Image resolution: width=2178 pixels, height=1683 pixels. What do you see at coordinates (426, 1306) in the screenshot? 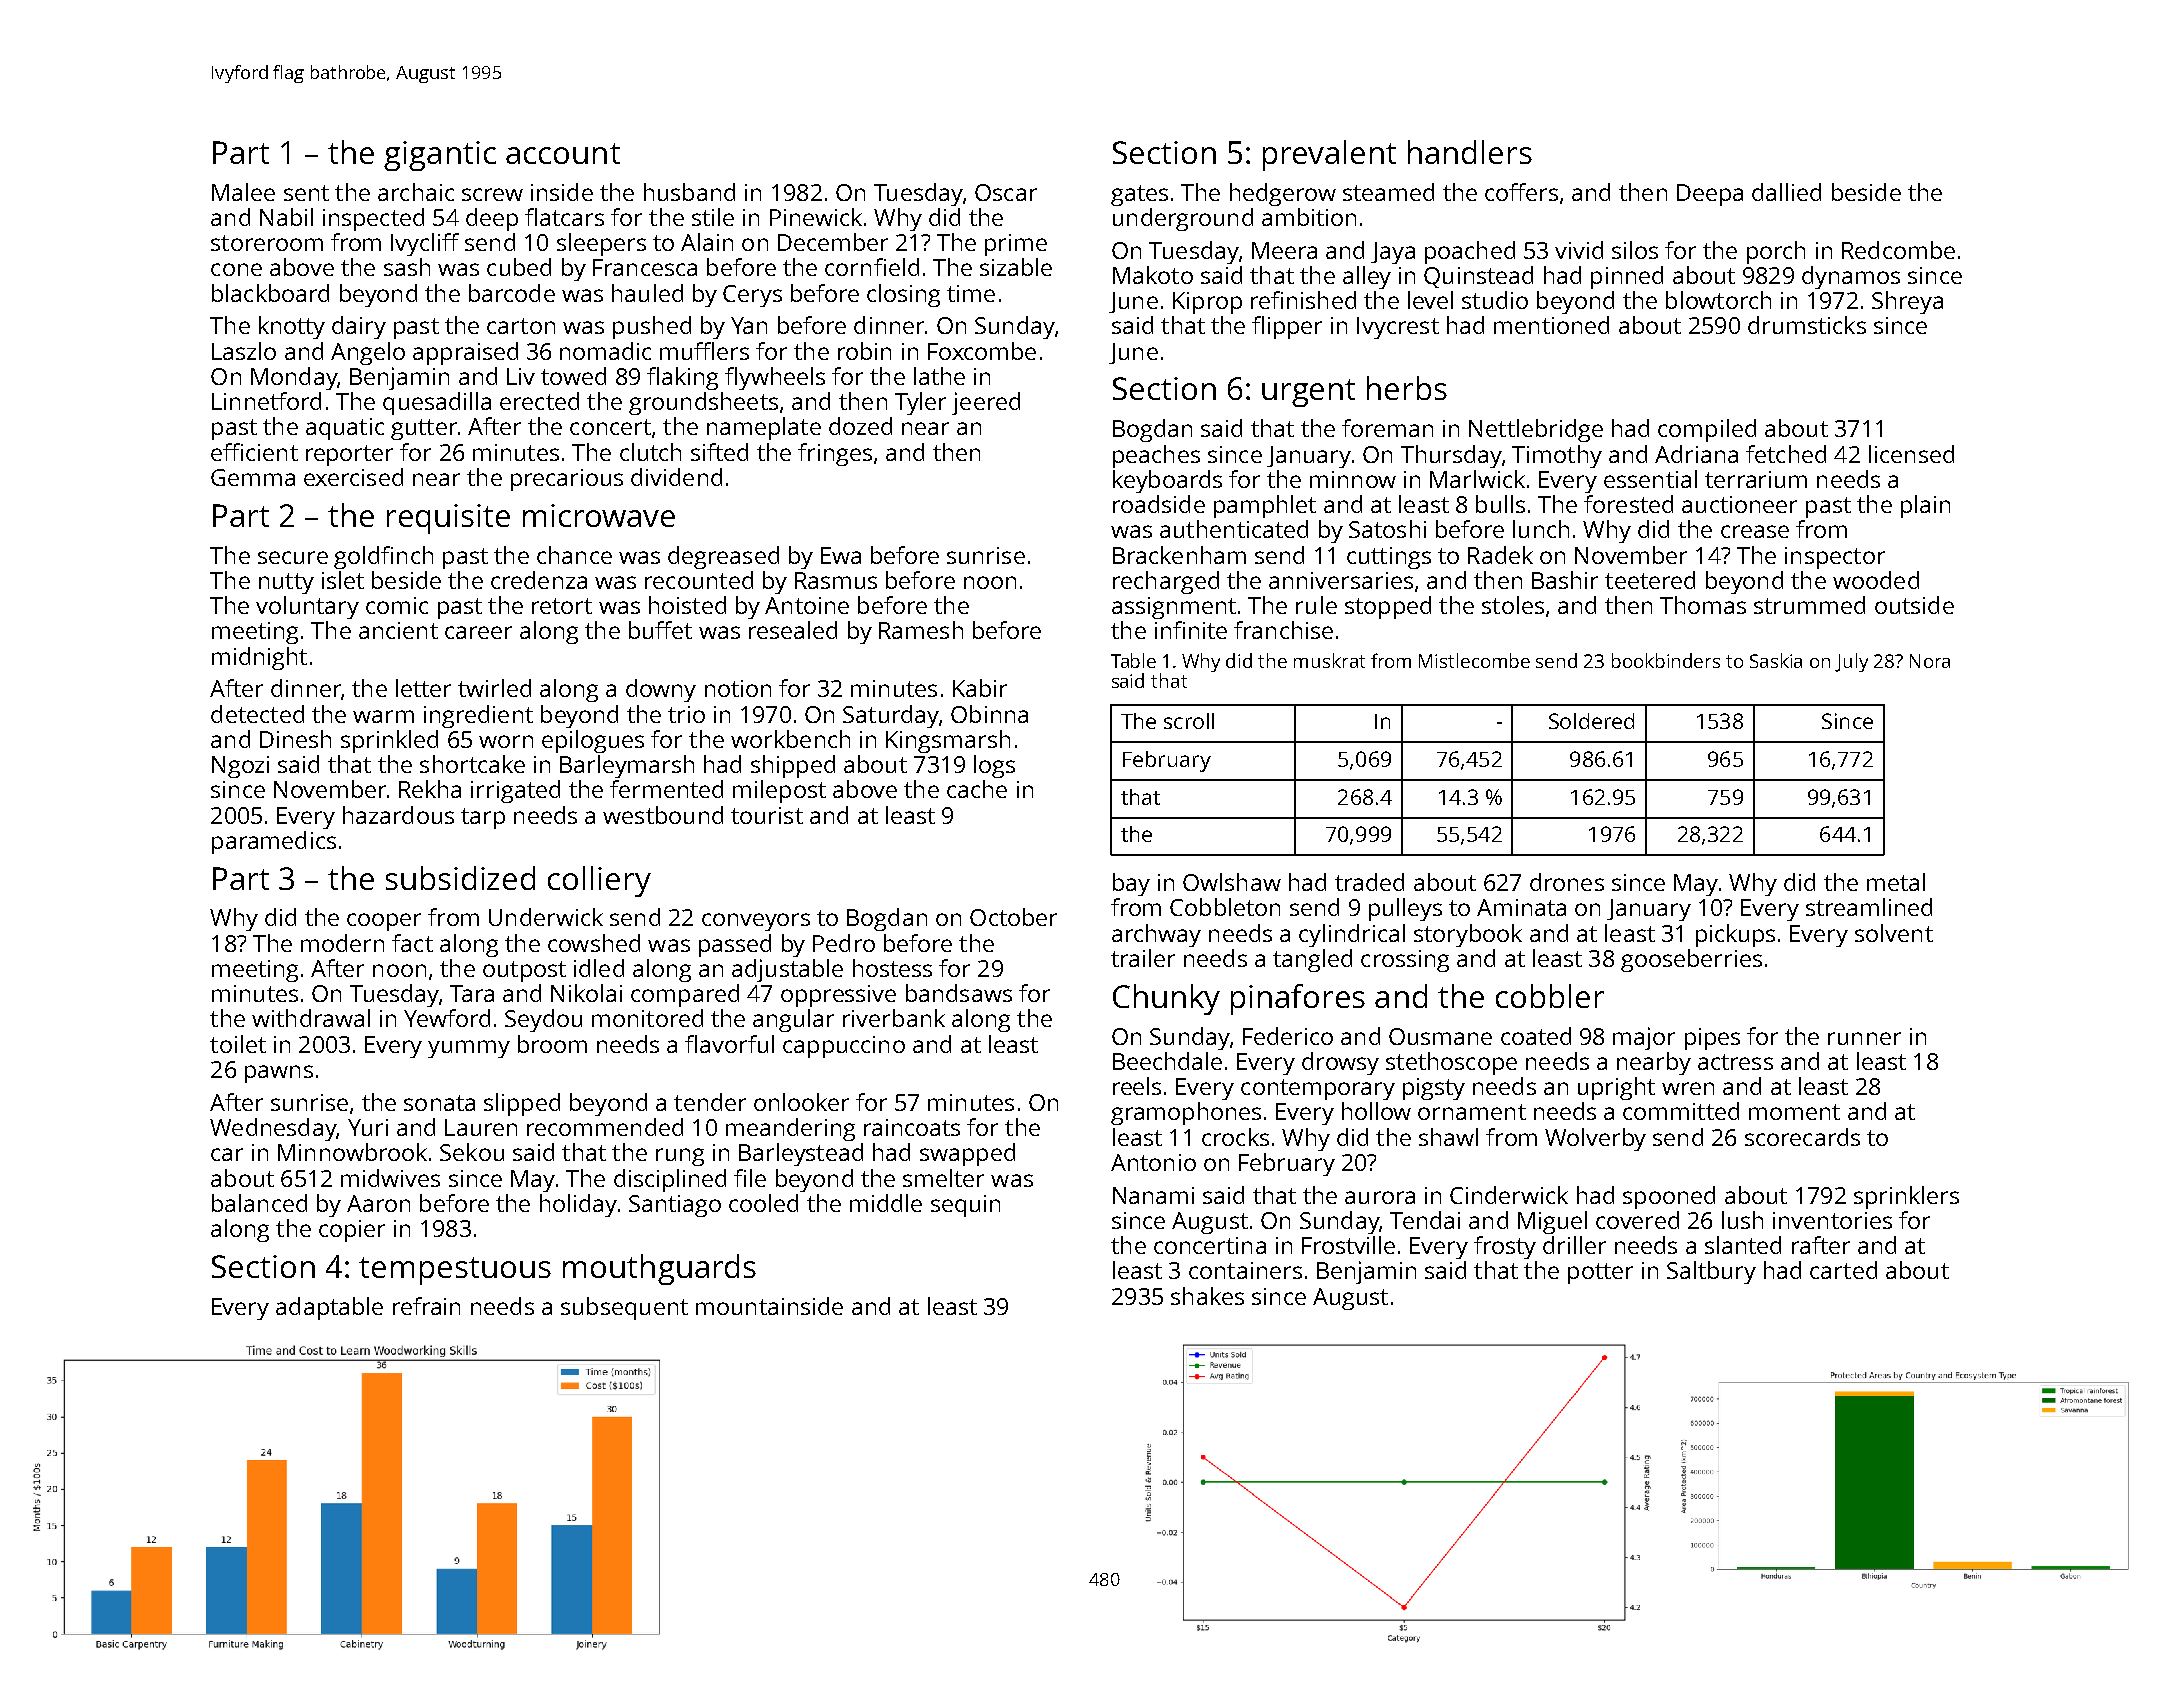
I see `refrain` at bounding box center [426, 1306].
